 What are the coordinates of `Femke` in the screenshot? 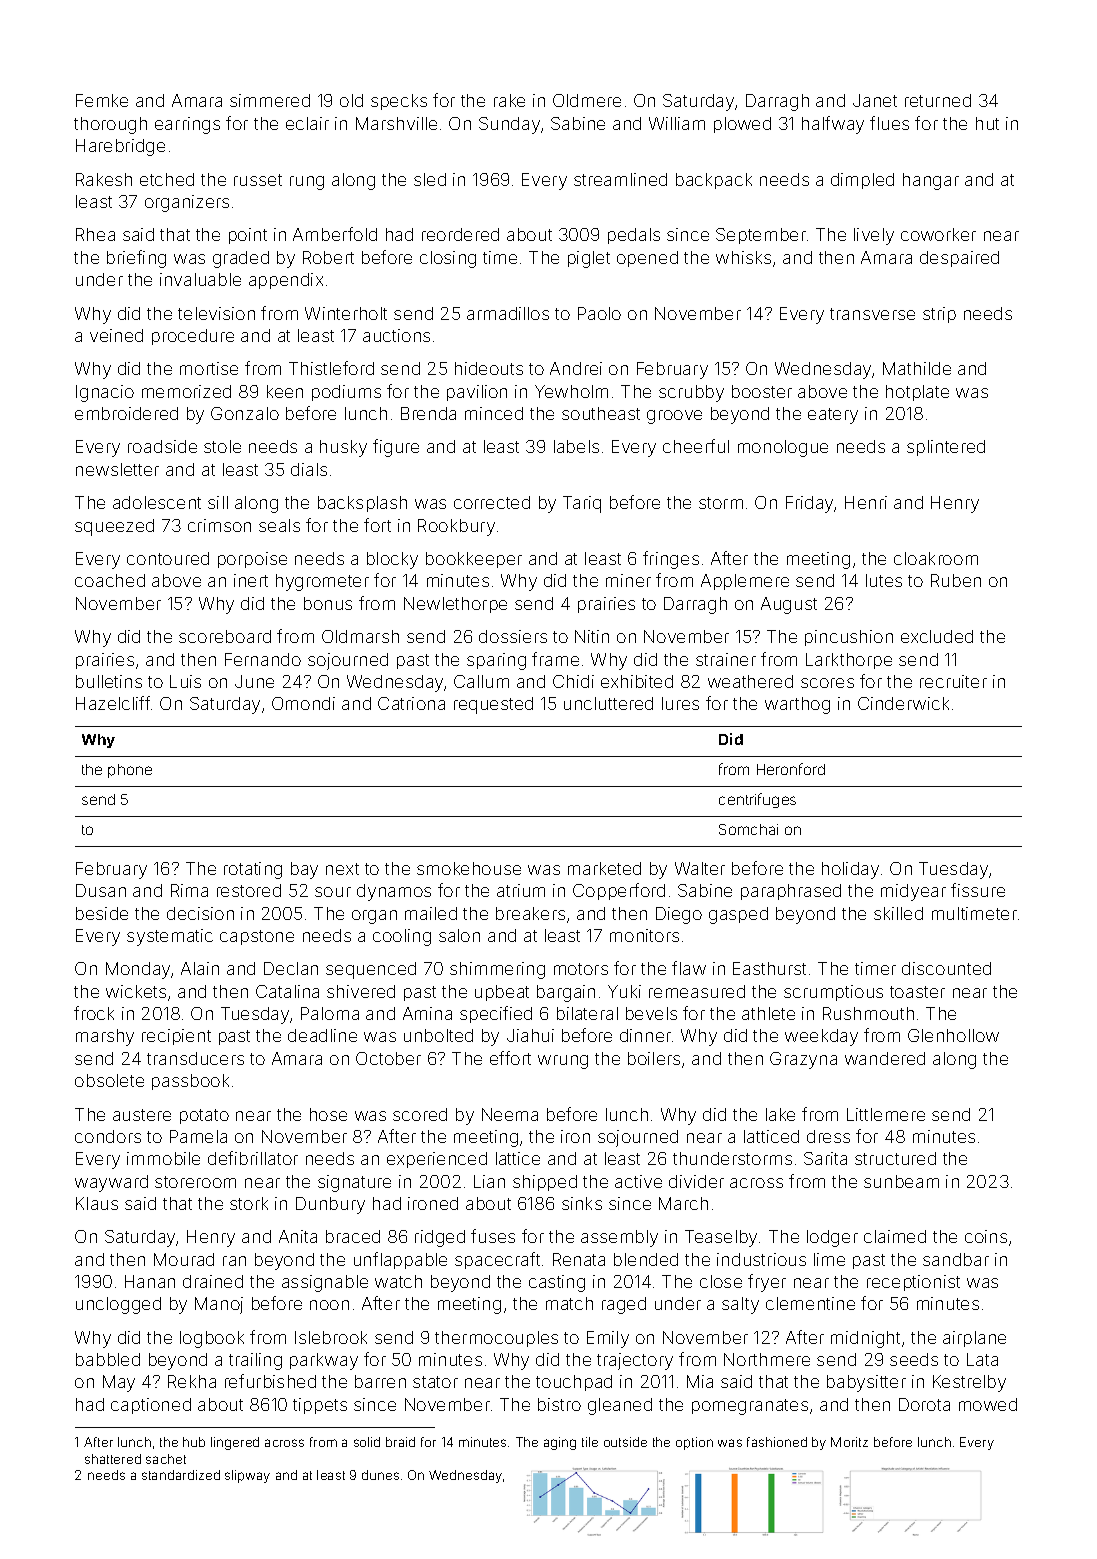 It's located at (102, 100).
